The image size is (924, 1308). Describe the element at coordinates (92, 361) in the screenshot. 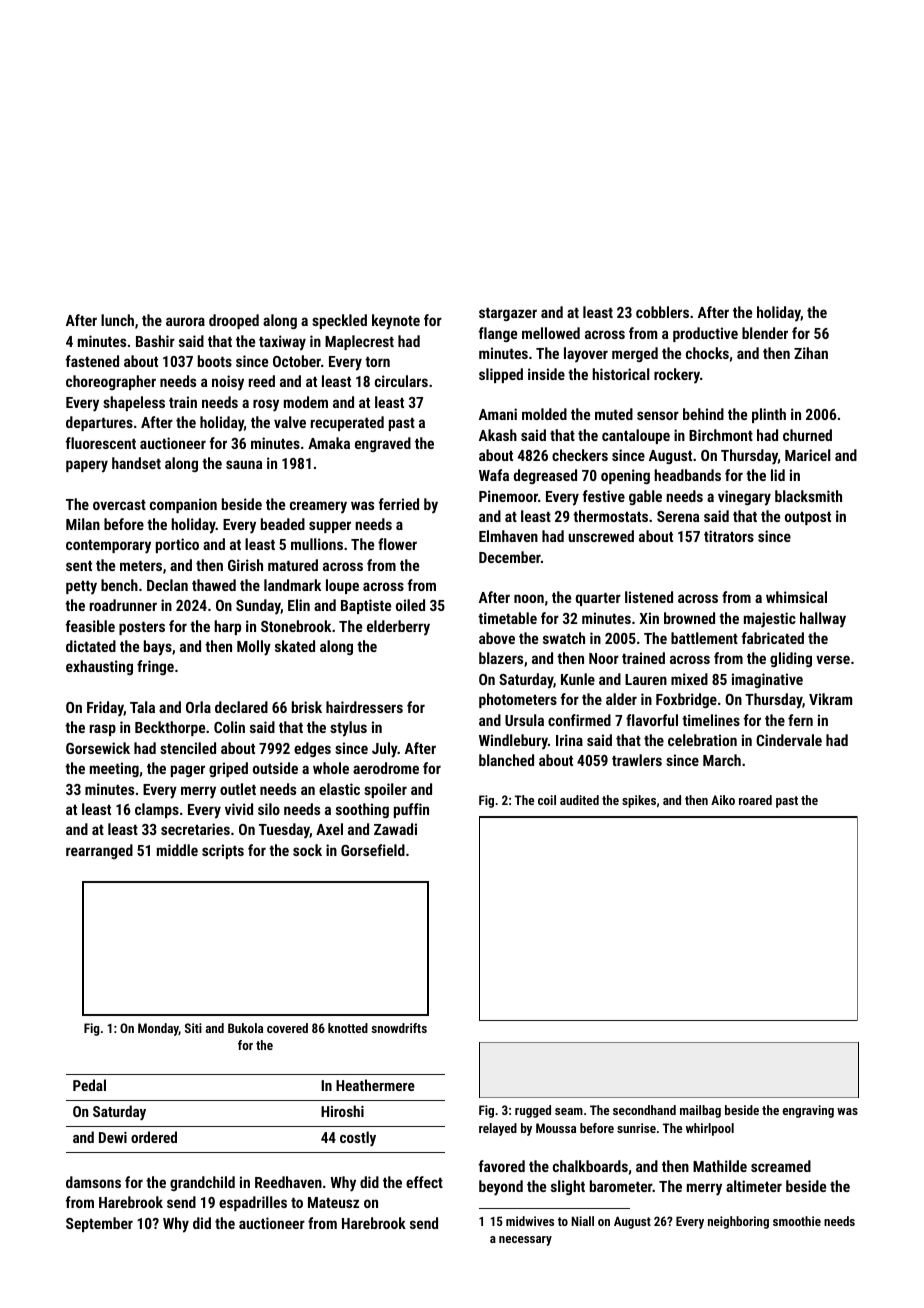

I see `fastened` at that location.
